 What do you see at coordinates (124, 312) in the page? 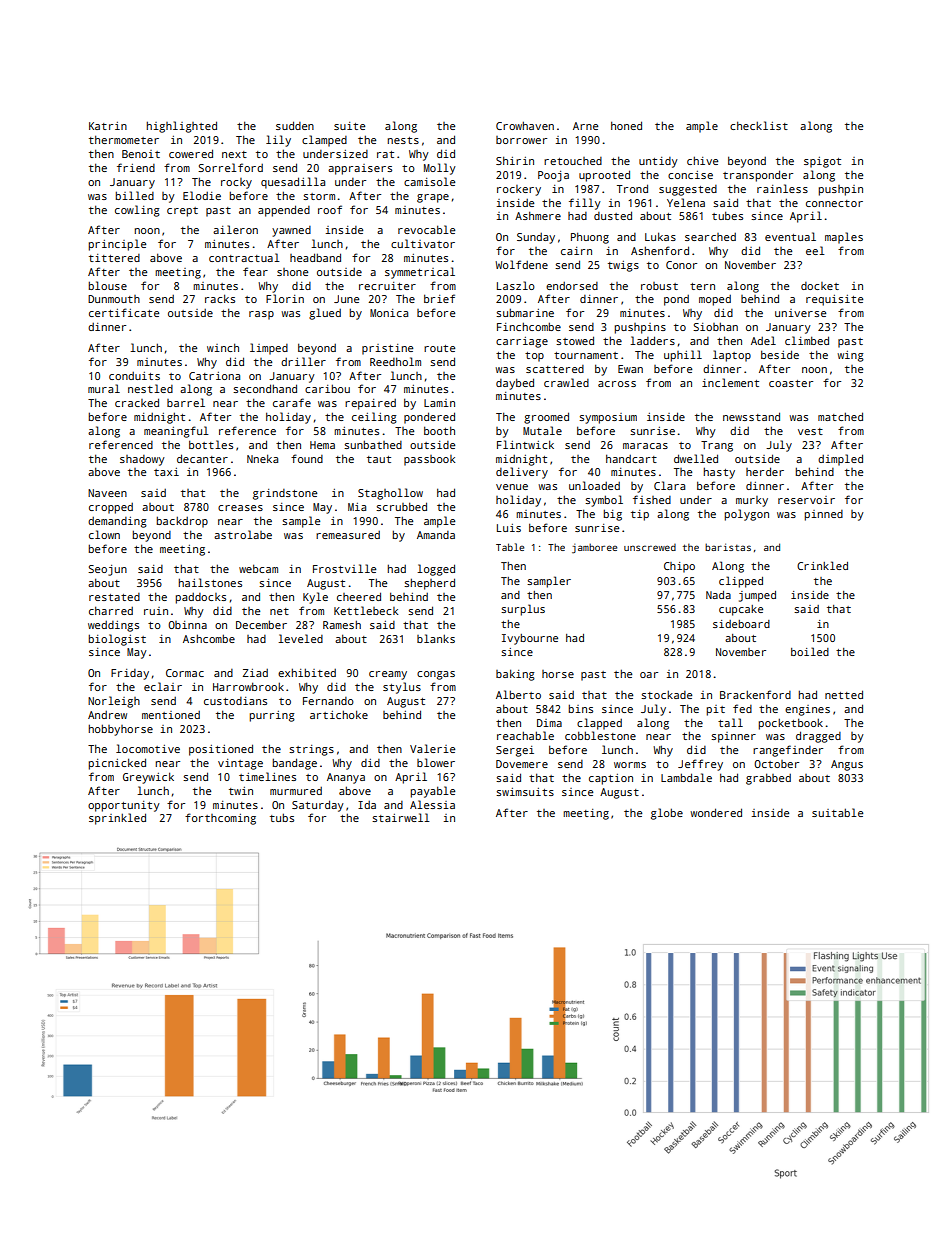
I see `certificate` at bounding box center [124, 312].
